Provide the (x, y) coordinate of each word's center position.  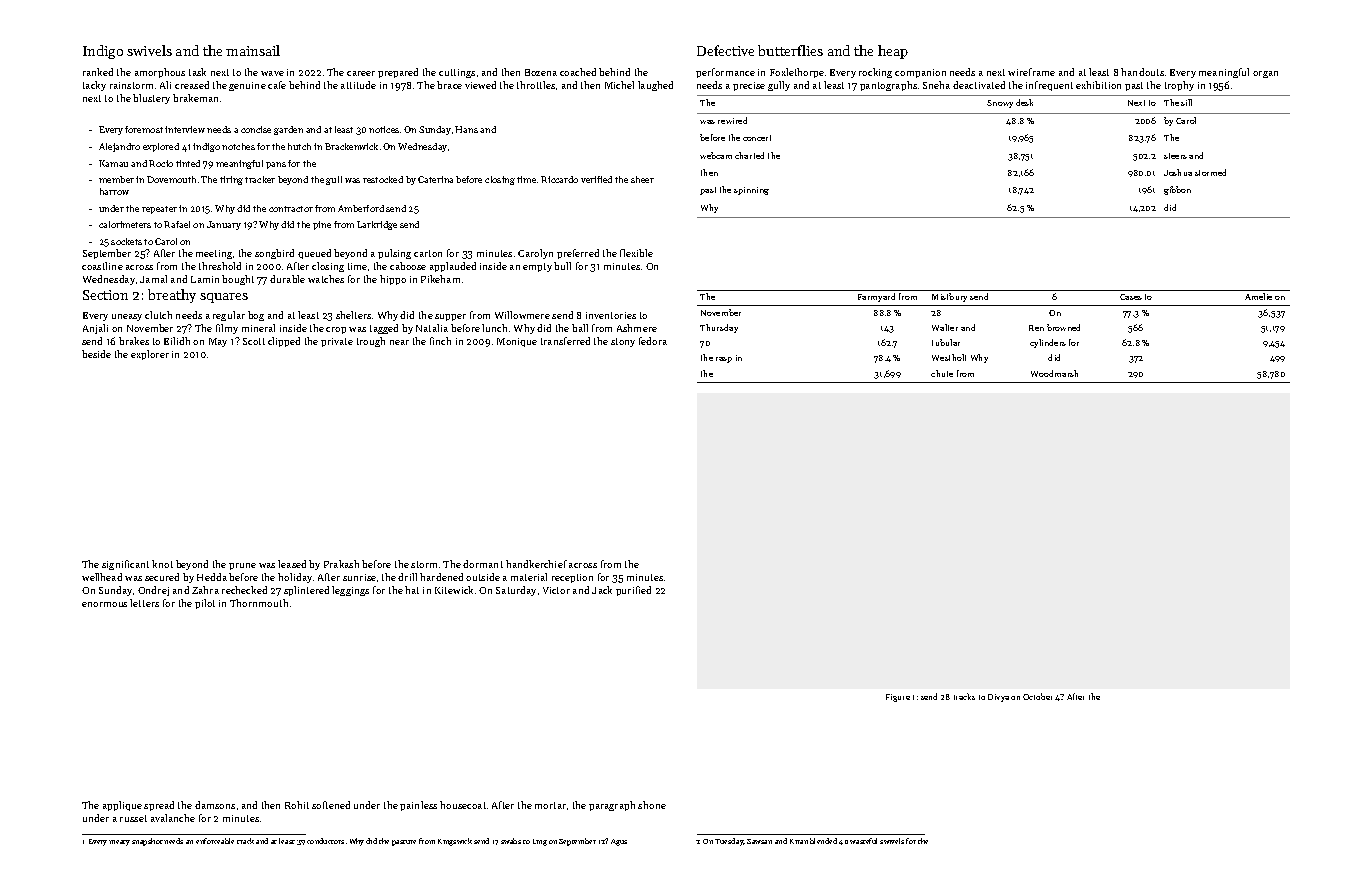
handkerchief (536, 564)
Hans (466, 129)
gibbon (1177, 190)
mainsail (253, 50)
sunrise (359, 577)
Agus (619, 842)
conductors (325, 841)
